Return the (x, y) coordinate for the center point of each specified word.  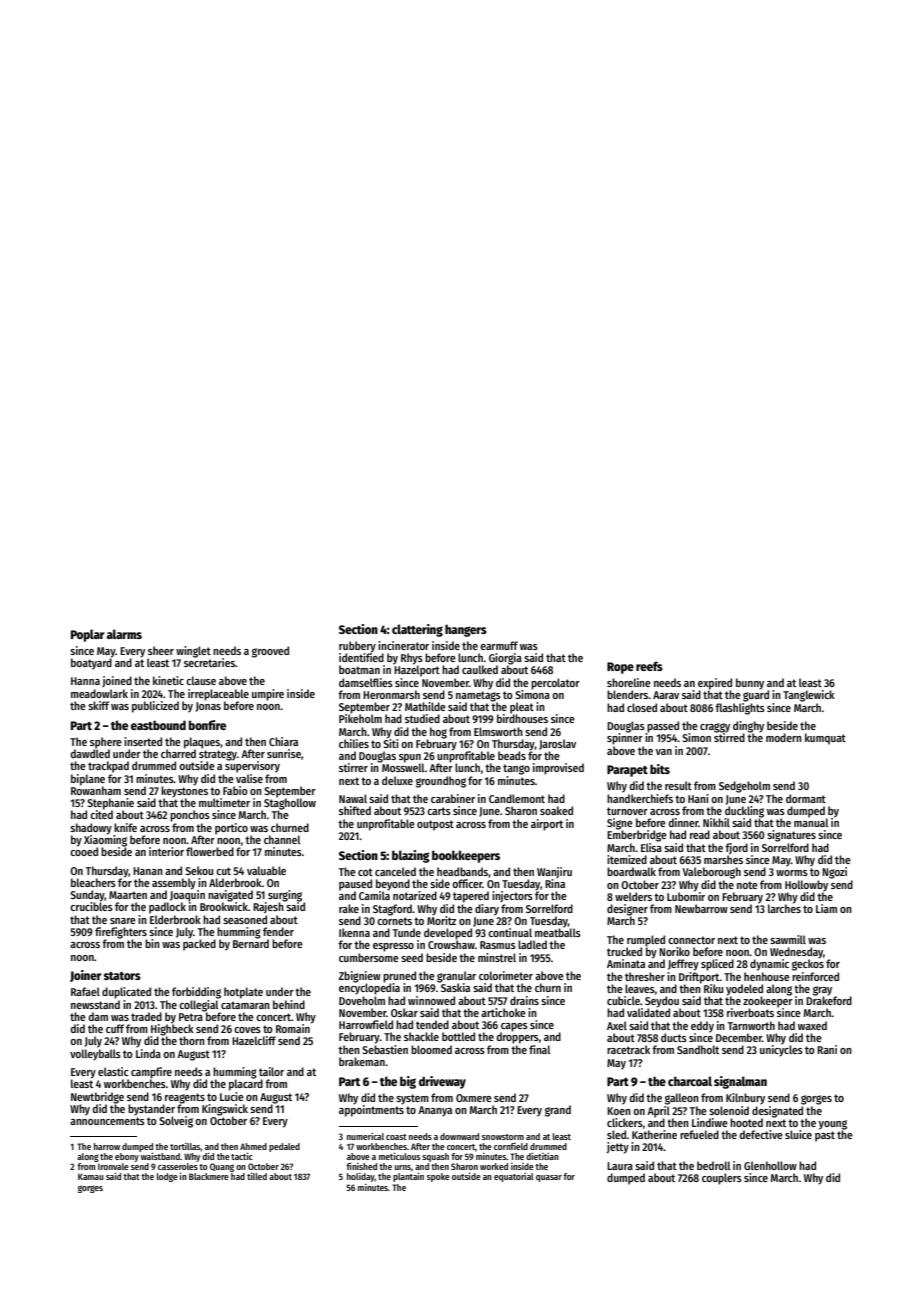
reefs (649, 666)
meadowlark (99, 693)
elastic (113, 1071)
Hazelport (417, 671)
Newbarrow (701, 908)
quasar (549, 1178)
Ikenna (354, 932)
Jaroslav (557, 744)
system (412, 1099)
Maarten (128, 895)
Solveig (176, 1122)
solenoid (729, 1110)
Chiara (283, 741)
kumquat (825, 739)
